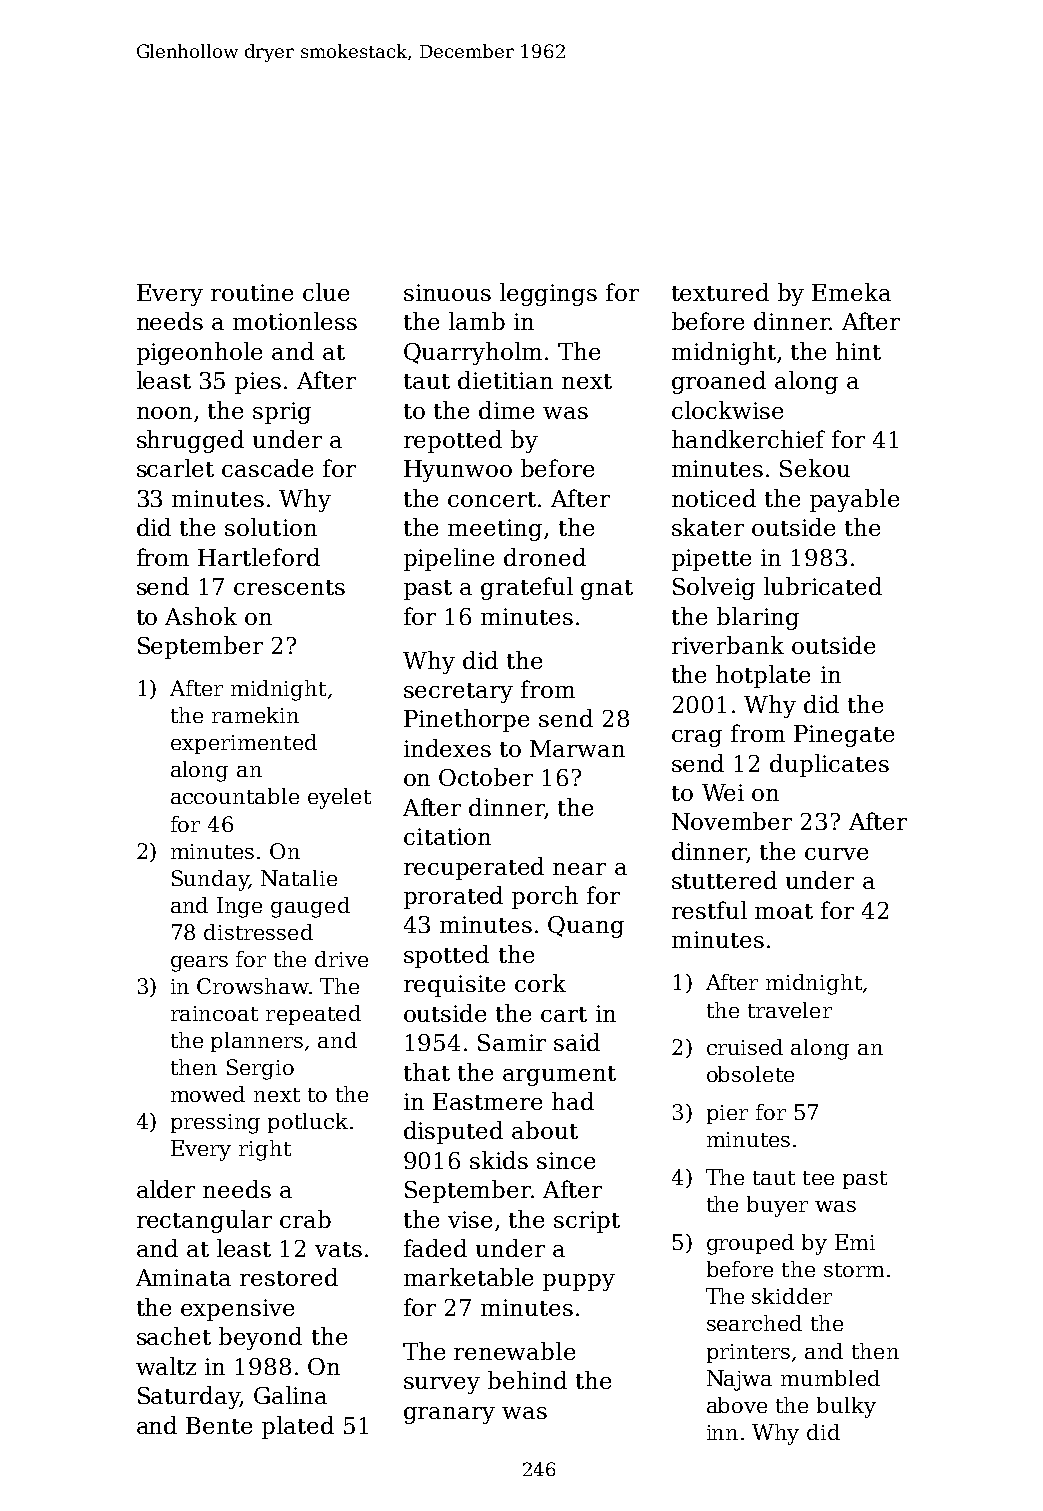 The image size is (1043, 1511). What do you see at coordinates (252, 292) in the screenshot?
I see `routine` at bounding box center [252, 292].
